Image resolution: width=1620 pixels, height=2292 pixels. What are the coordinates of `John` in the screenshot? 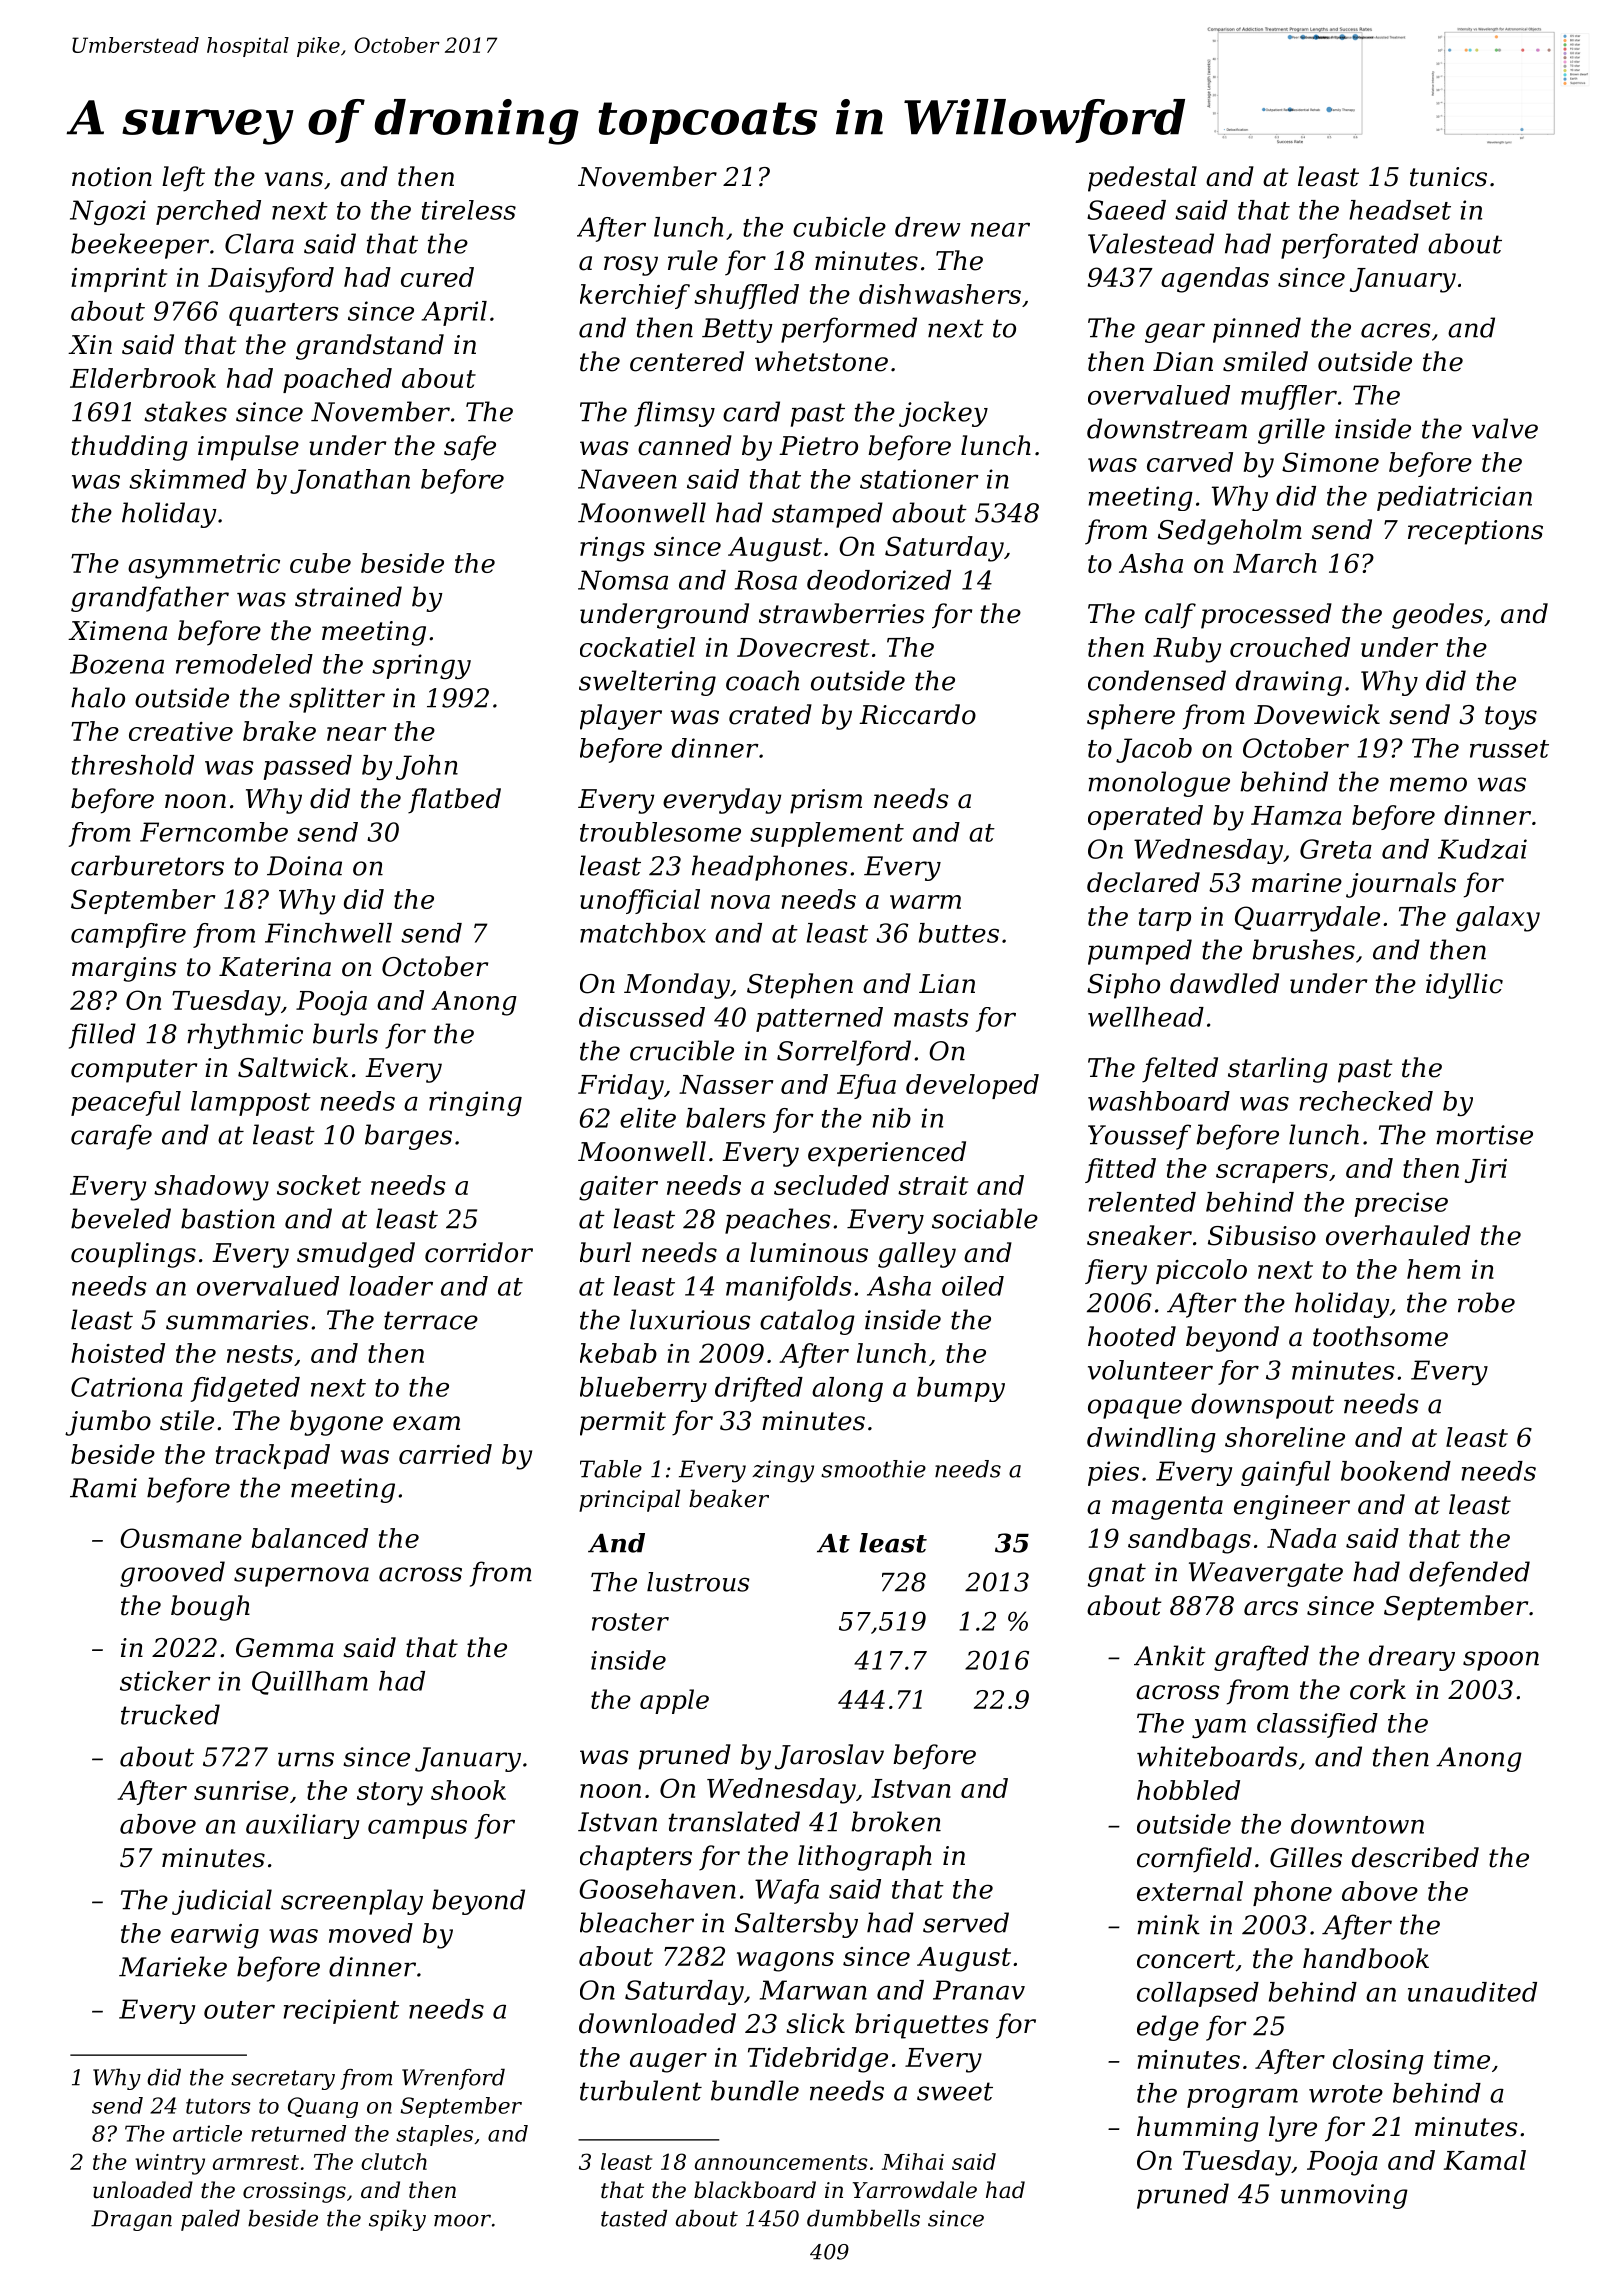 It's located at (427, 767).
